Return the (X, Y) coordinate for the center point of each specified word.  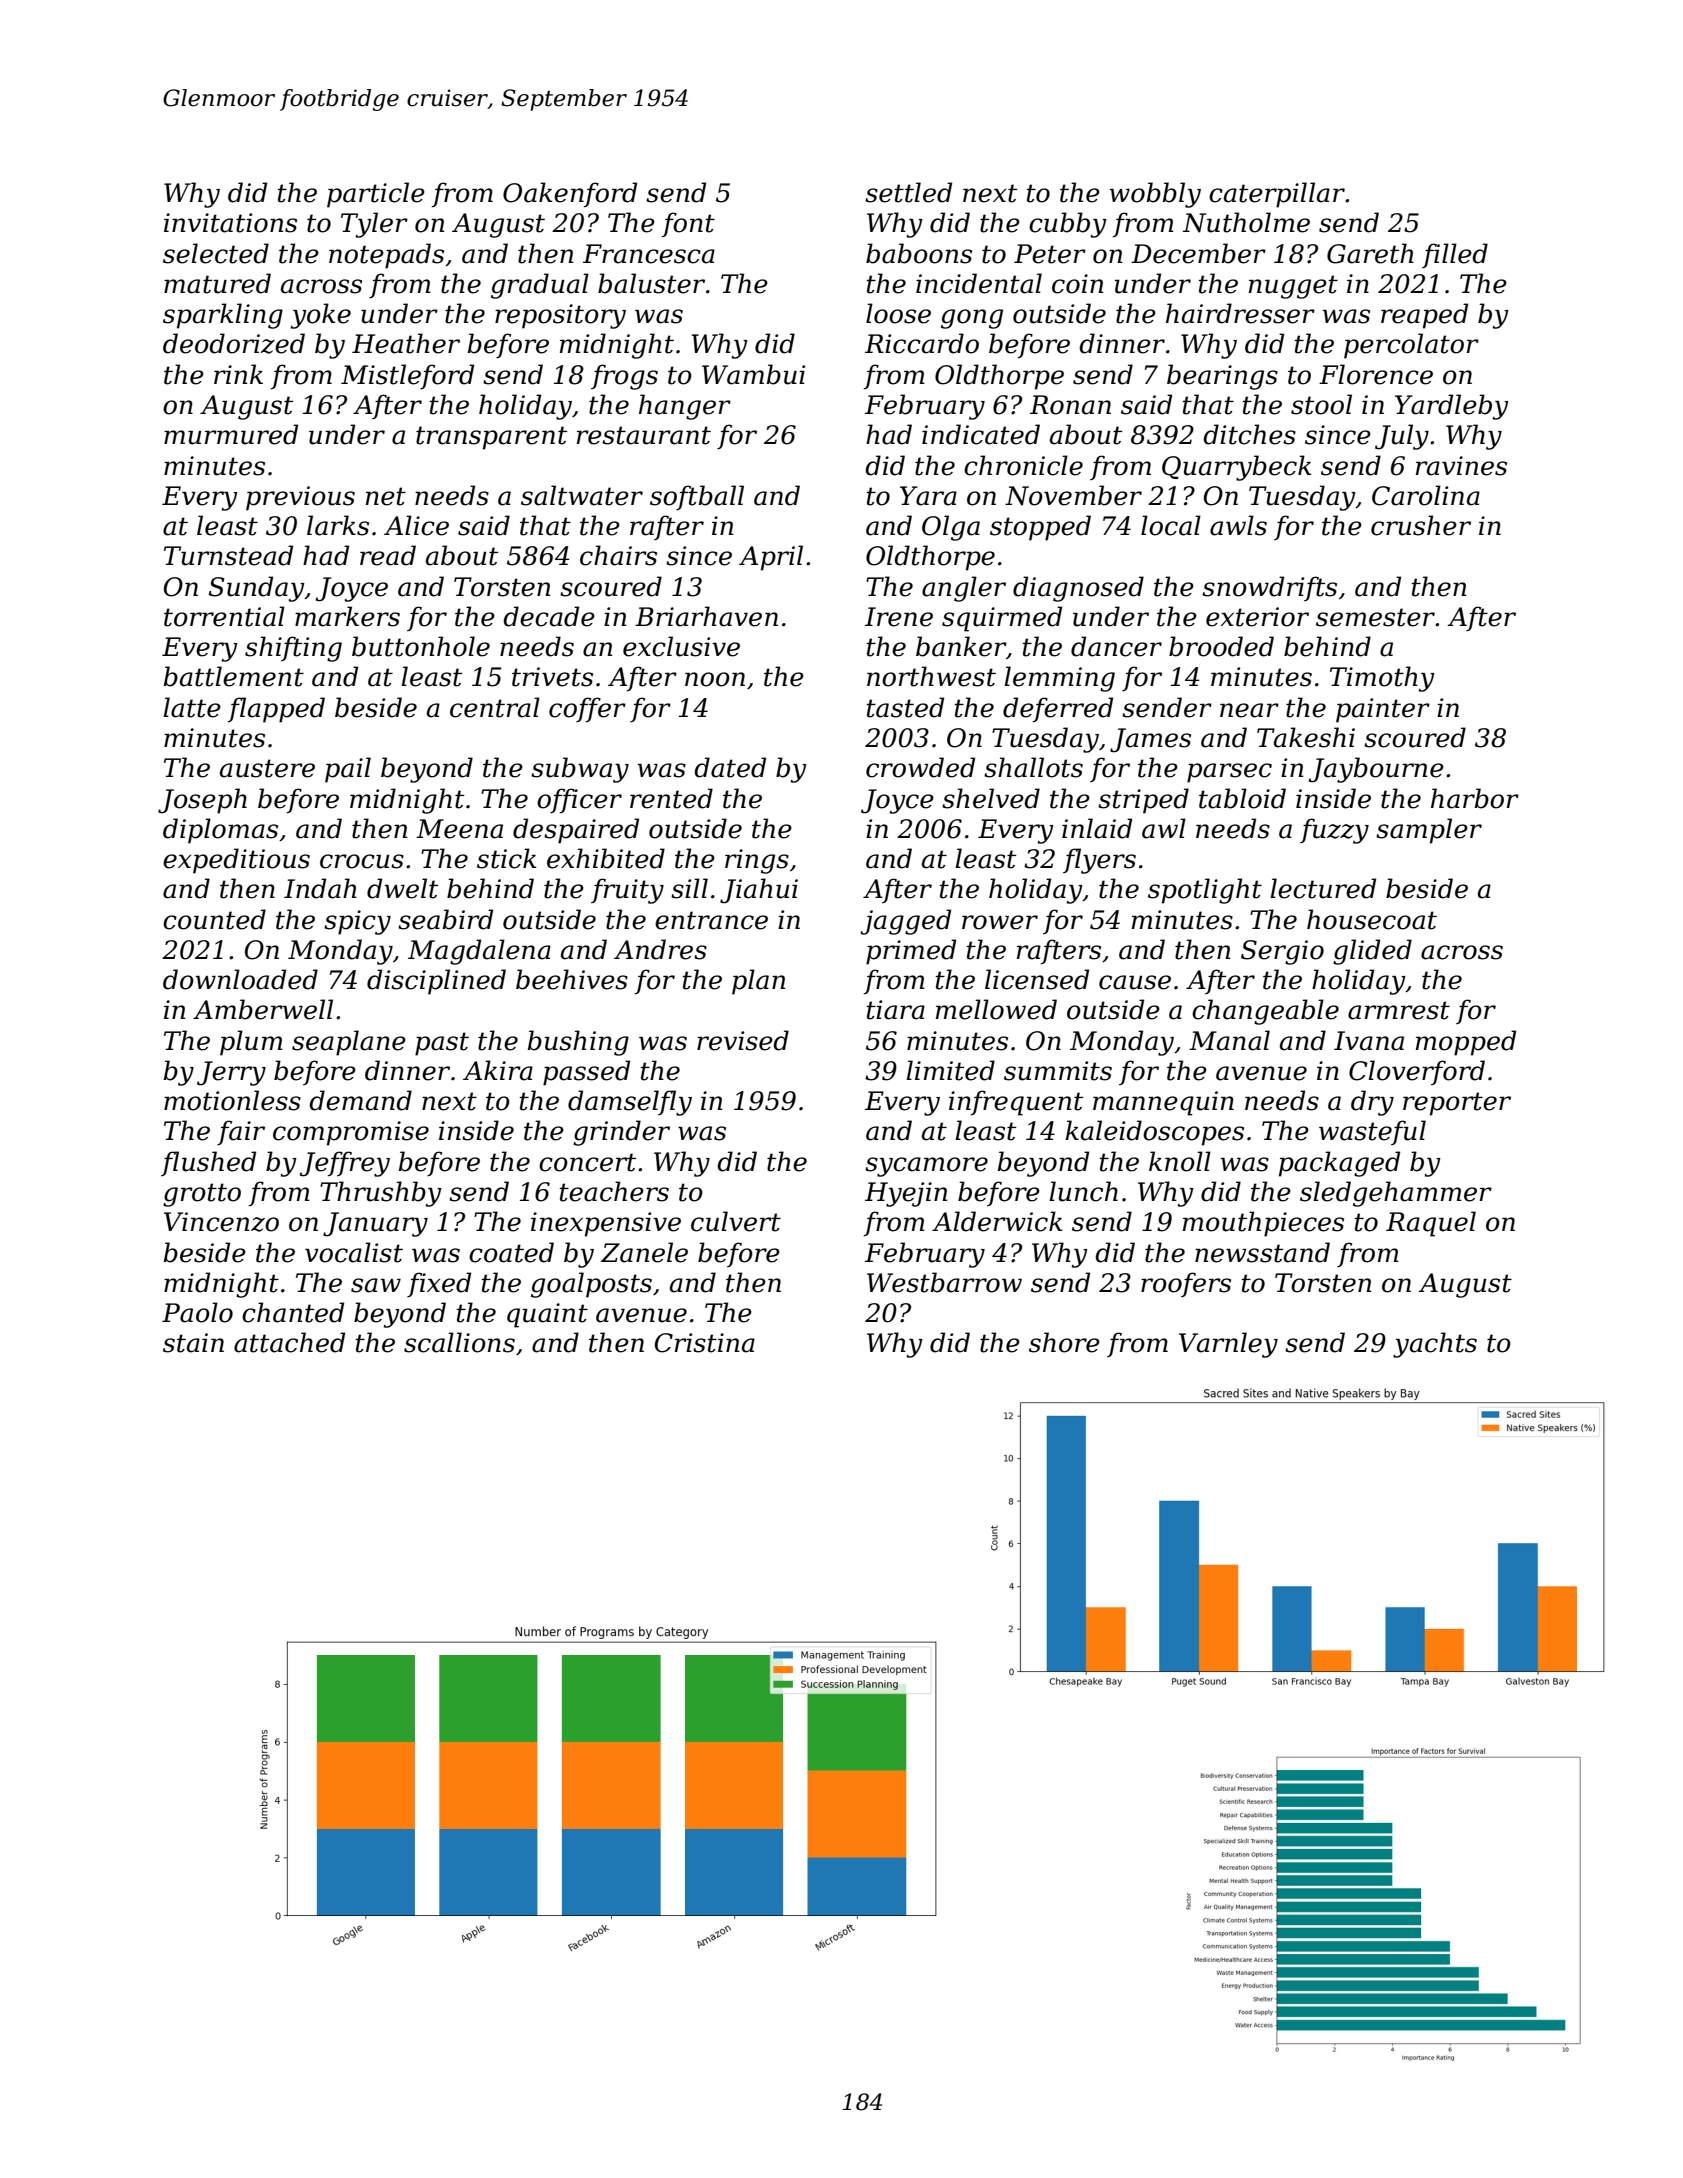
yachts (1435, 1345)
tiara (895, 1010)
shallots (1033, 767)
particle (376, 195)
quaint (547, 1315)
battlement (234, 676)
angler (964, 589)
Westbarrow (944, 1282)
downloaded (240, 979)
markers (347, 616)
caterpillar (1277, 195)
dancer (1116, 646)
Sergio (1282, 952)
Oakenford (570, 195)
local (1171, 525)
